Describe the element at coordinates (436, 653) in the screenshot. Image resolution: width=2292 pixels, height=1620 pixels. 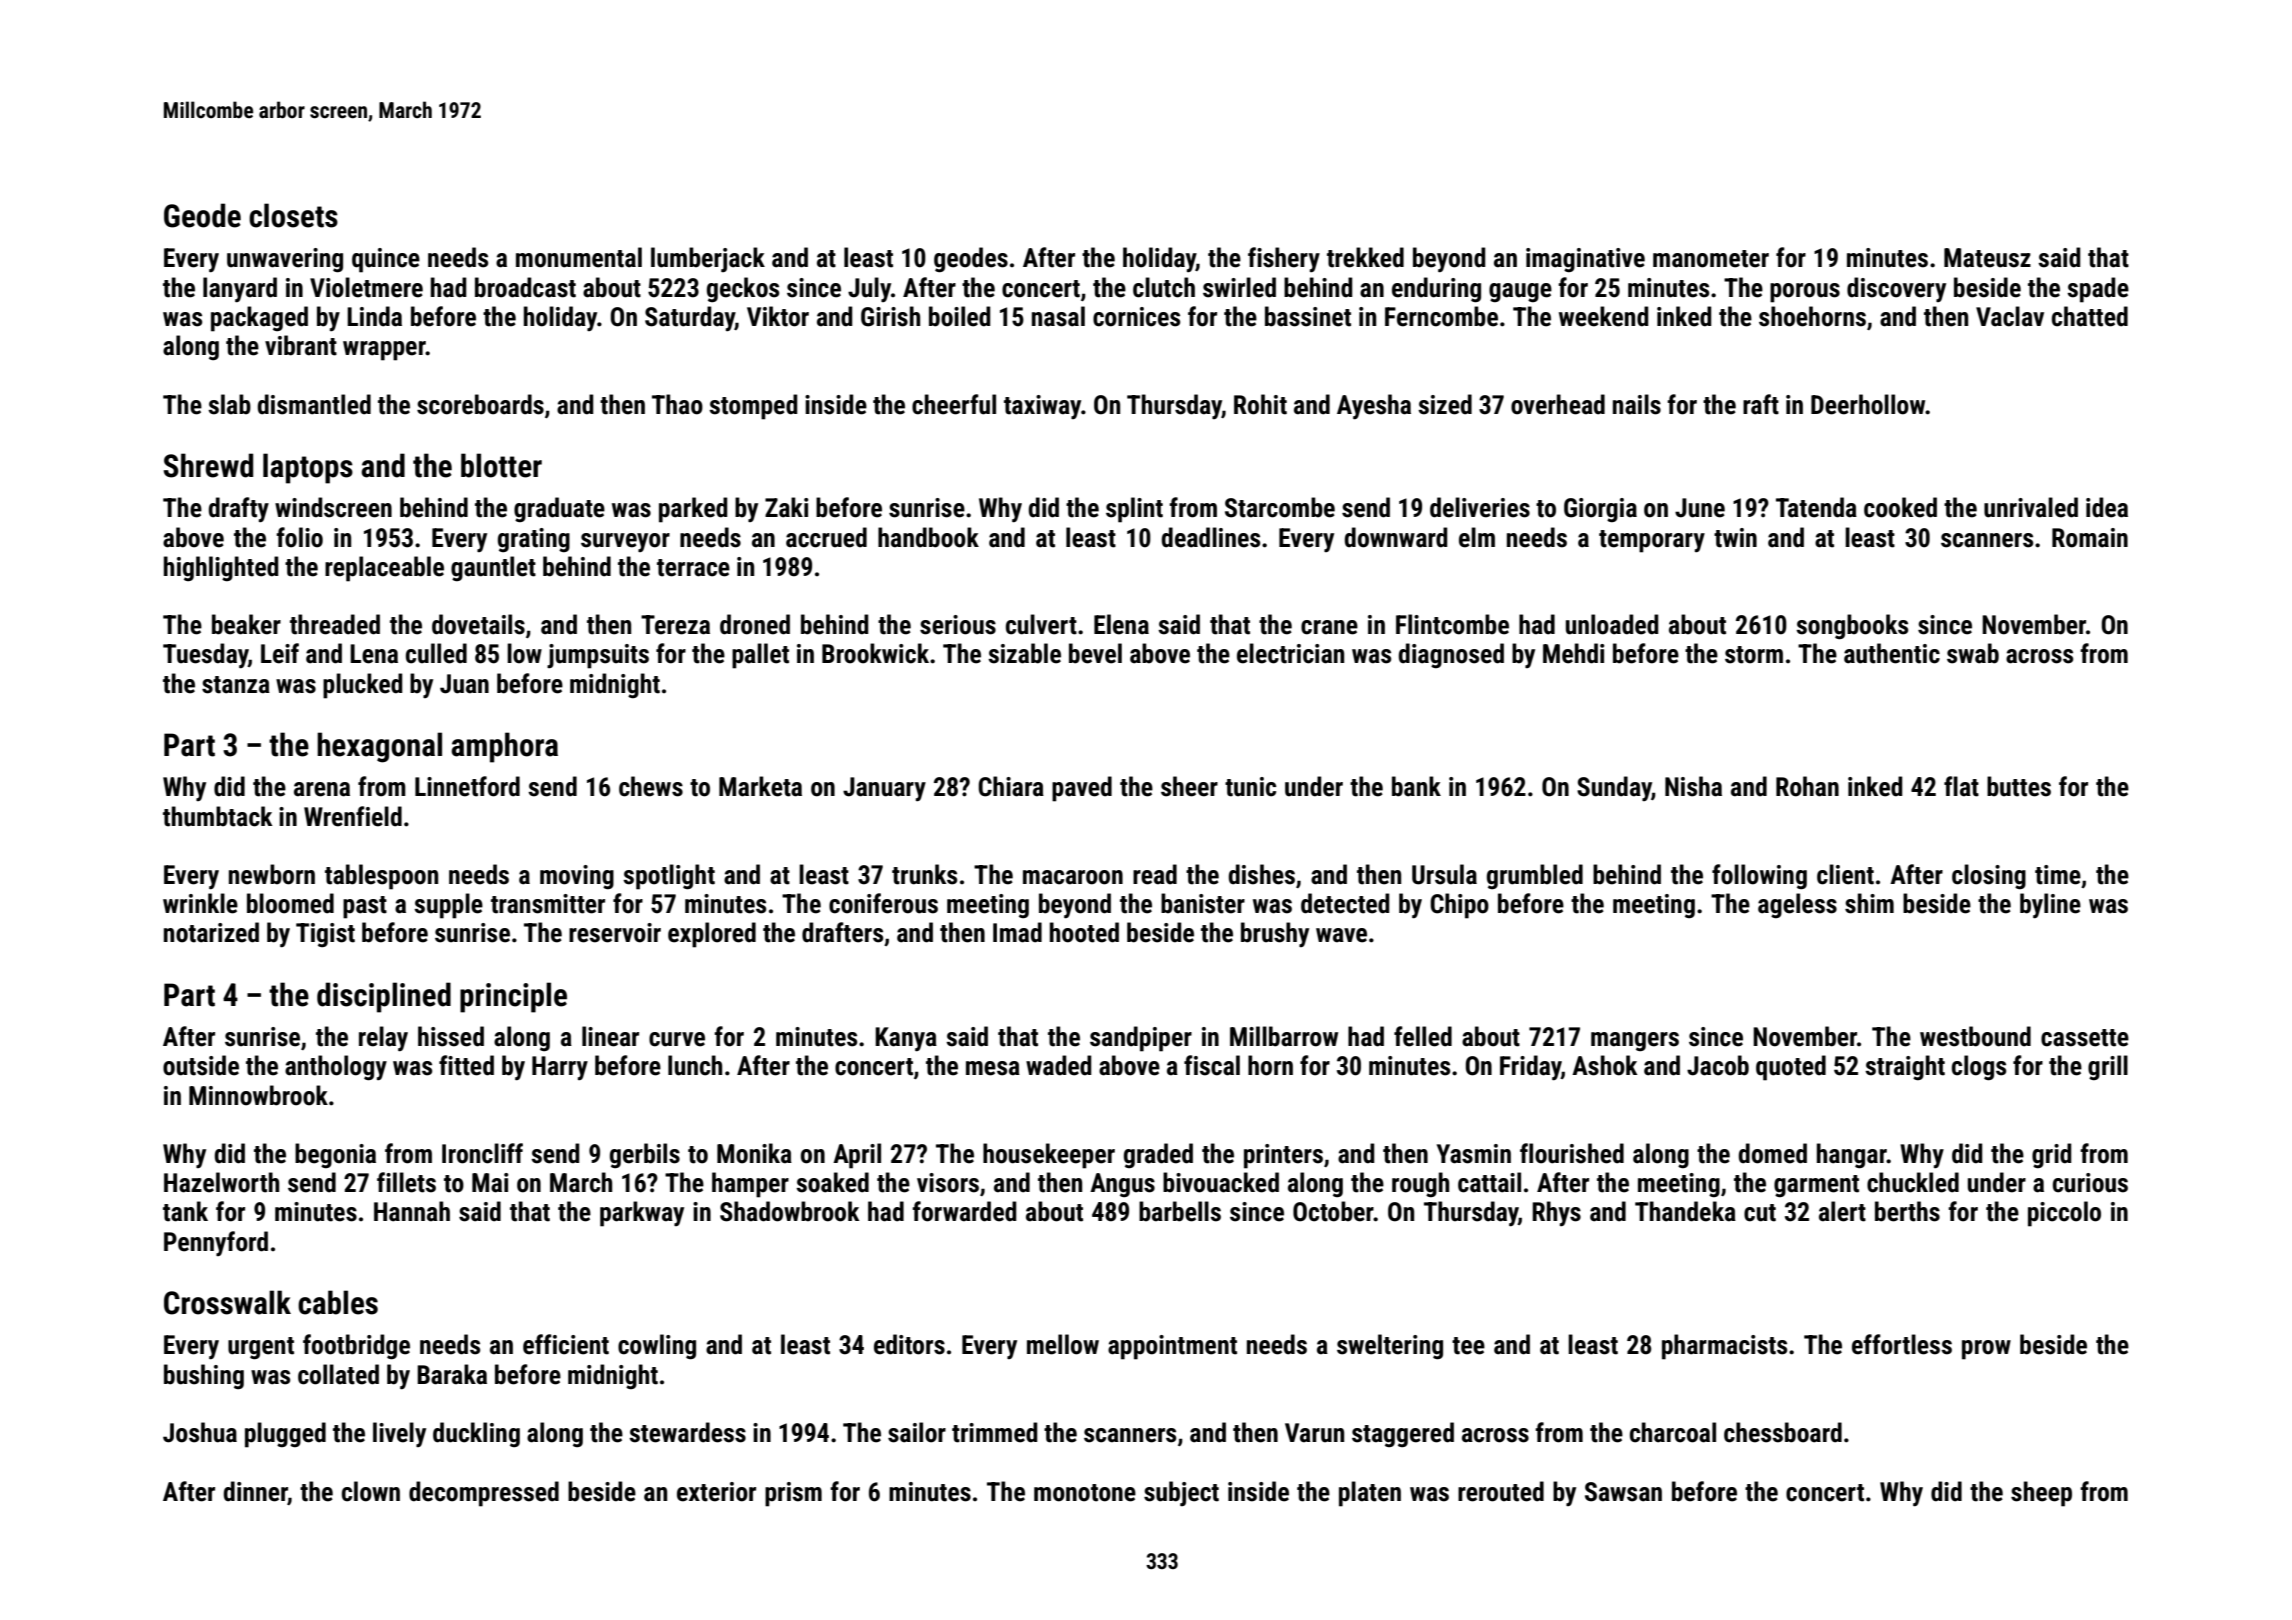
I see `culled` at that location.
